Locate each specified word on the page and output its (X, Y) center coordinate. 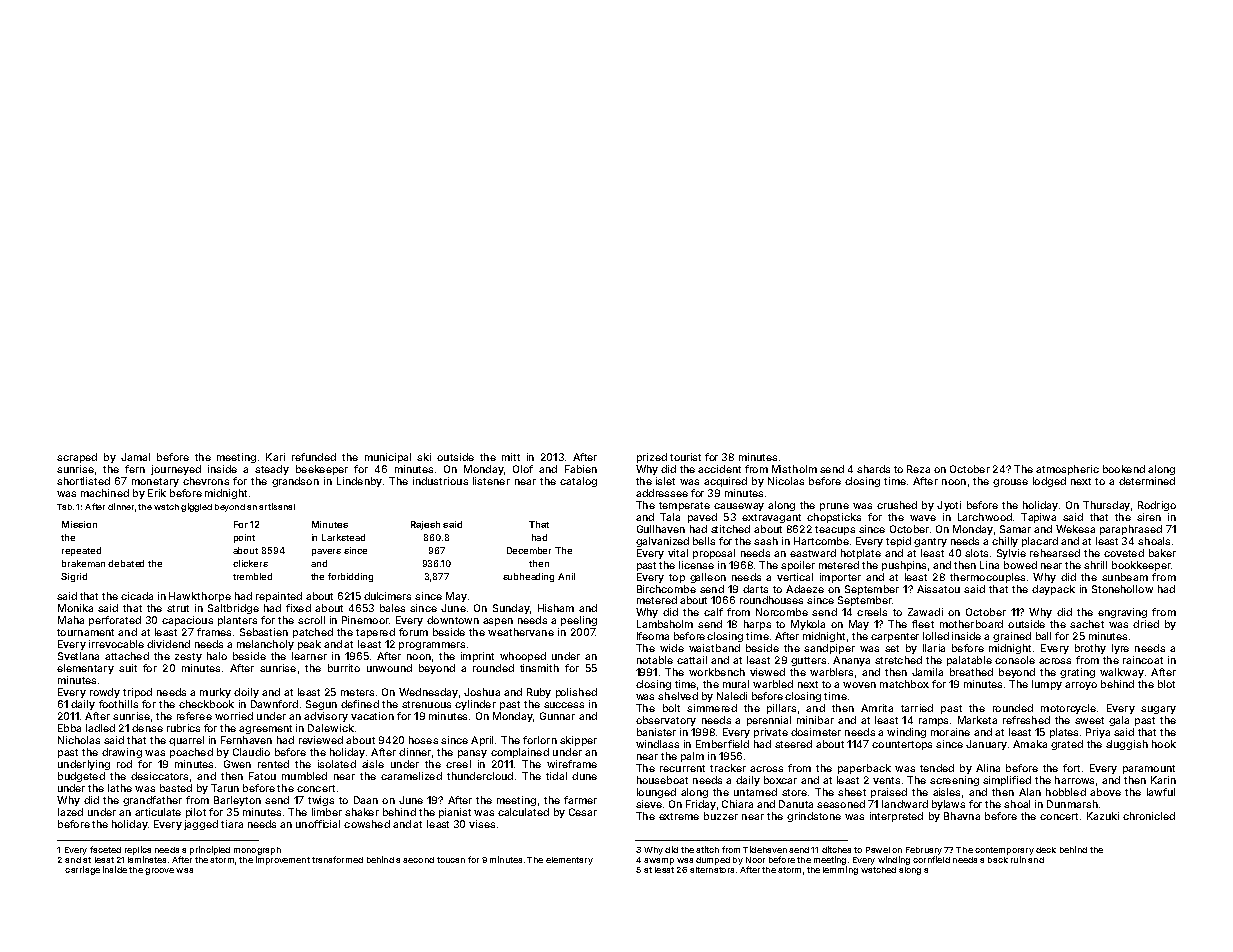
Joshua (482, 692)
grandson (295, 482)
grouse (1010, 483)
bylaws (948, 805)
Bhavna (962, 816)
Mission (79, 524)
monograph (257, 851)
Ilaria (934, 648)
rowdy (105, 693)
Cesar (583, 812)
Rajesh (425, 525)
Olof (523, 469)
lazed (70, 812)
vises (482, 824)
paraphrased (1131, 530)
